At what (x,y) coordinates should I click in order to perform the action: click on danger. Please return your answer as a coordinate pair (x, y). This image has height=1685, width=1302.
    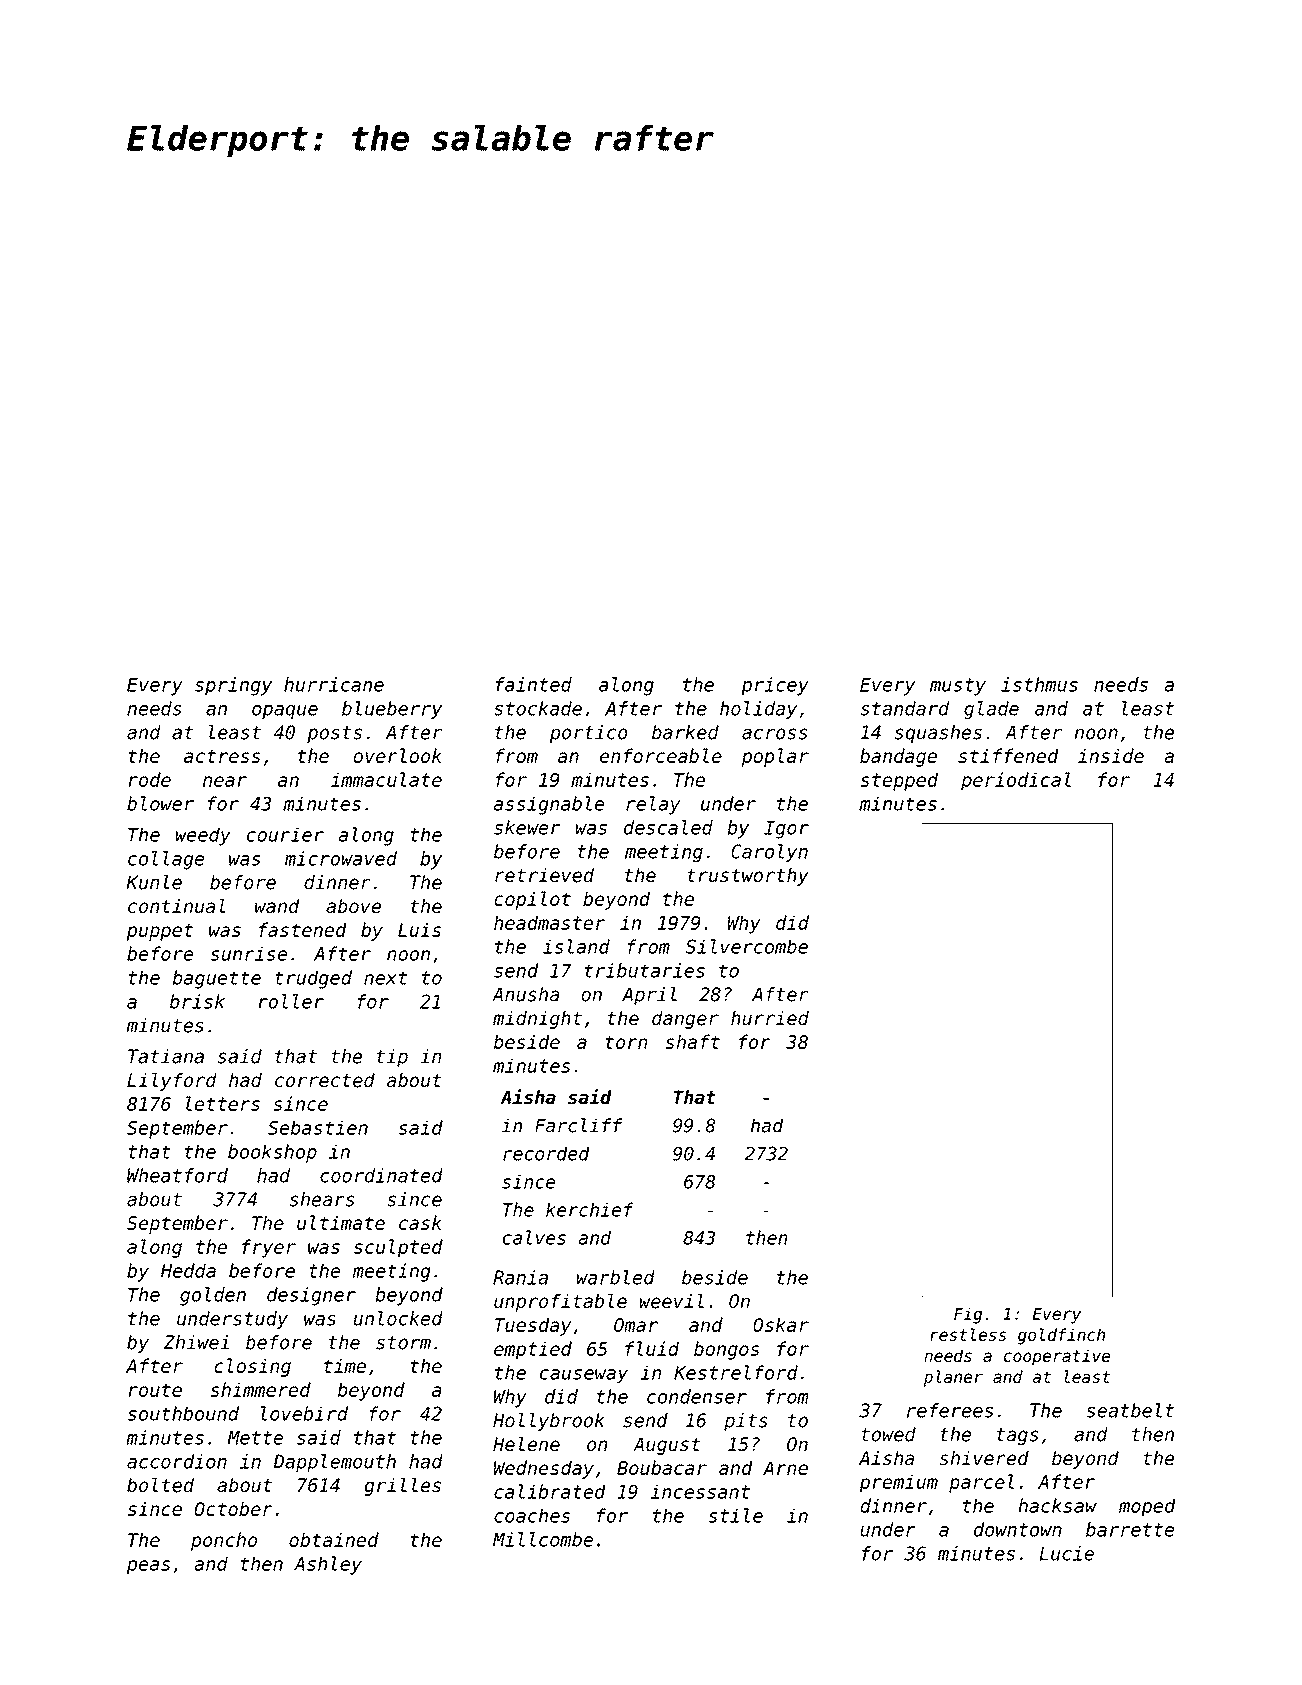
    Looking at the image, I should click on (685, 1020).
